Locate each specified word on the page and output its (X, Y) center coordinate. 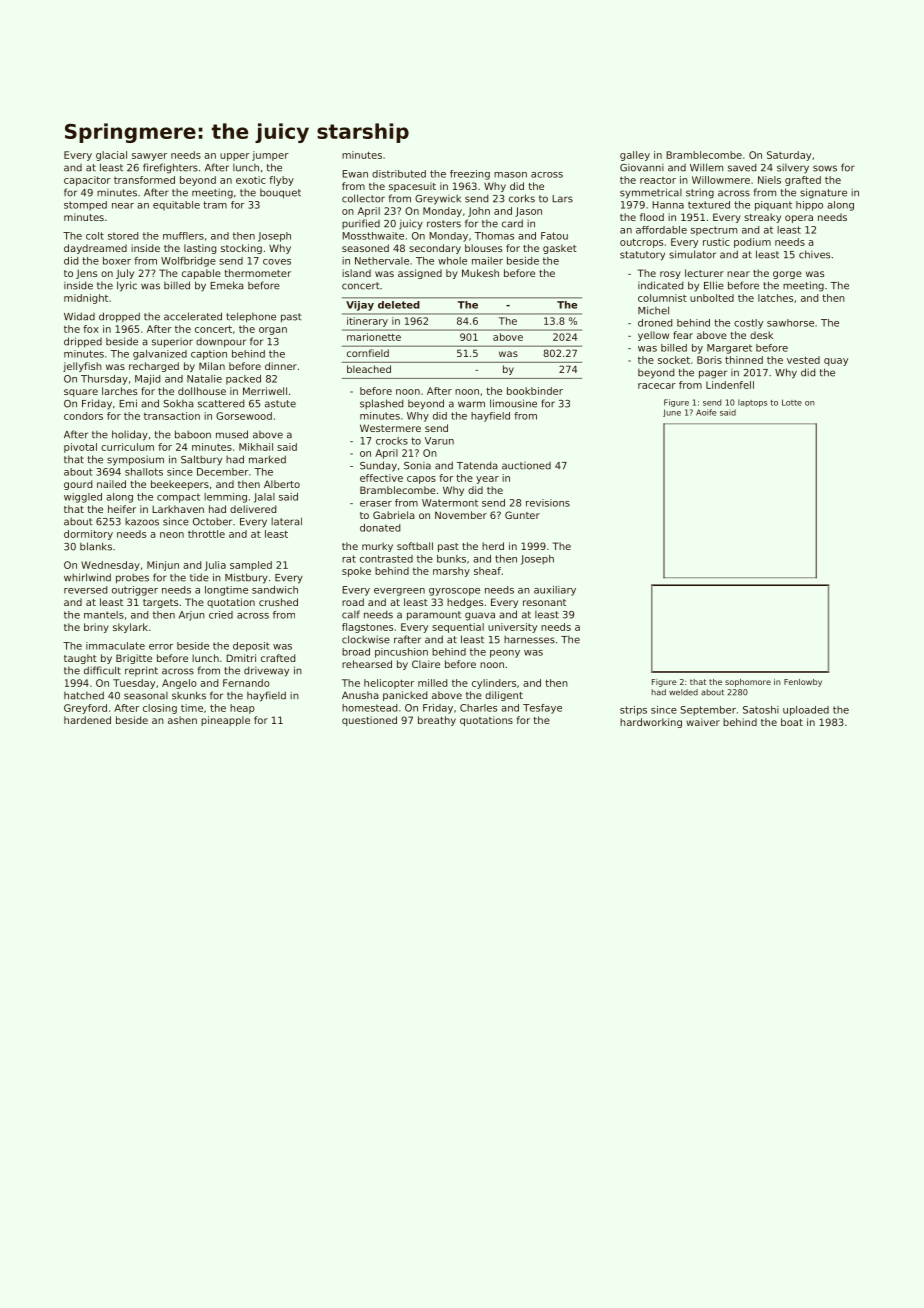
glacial (111, 156)
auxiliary (555, 591)
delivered (253, 509)
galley (635, 156)
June (672, 413)
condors (83, 416)
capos (421, 480)
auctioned (526, 466)
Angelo (179, 684)
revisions (548, 503)
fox (91, 329)
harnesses (529, 640)
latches (775, 298)
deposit (251, 647)
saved (742, 167)
